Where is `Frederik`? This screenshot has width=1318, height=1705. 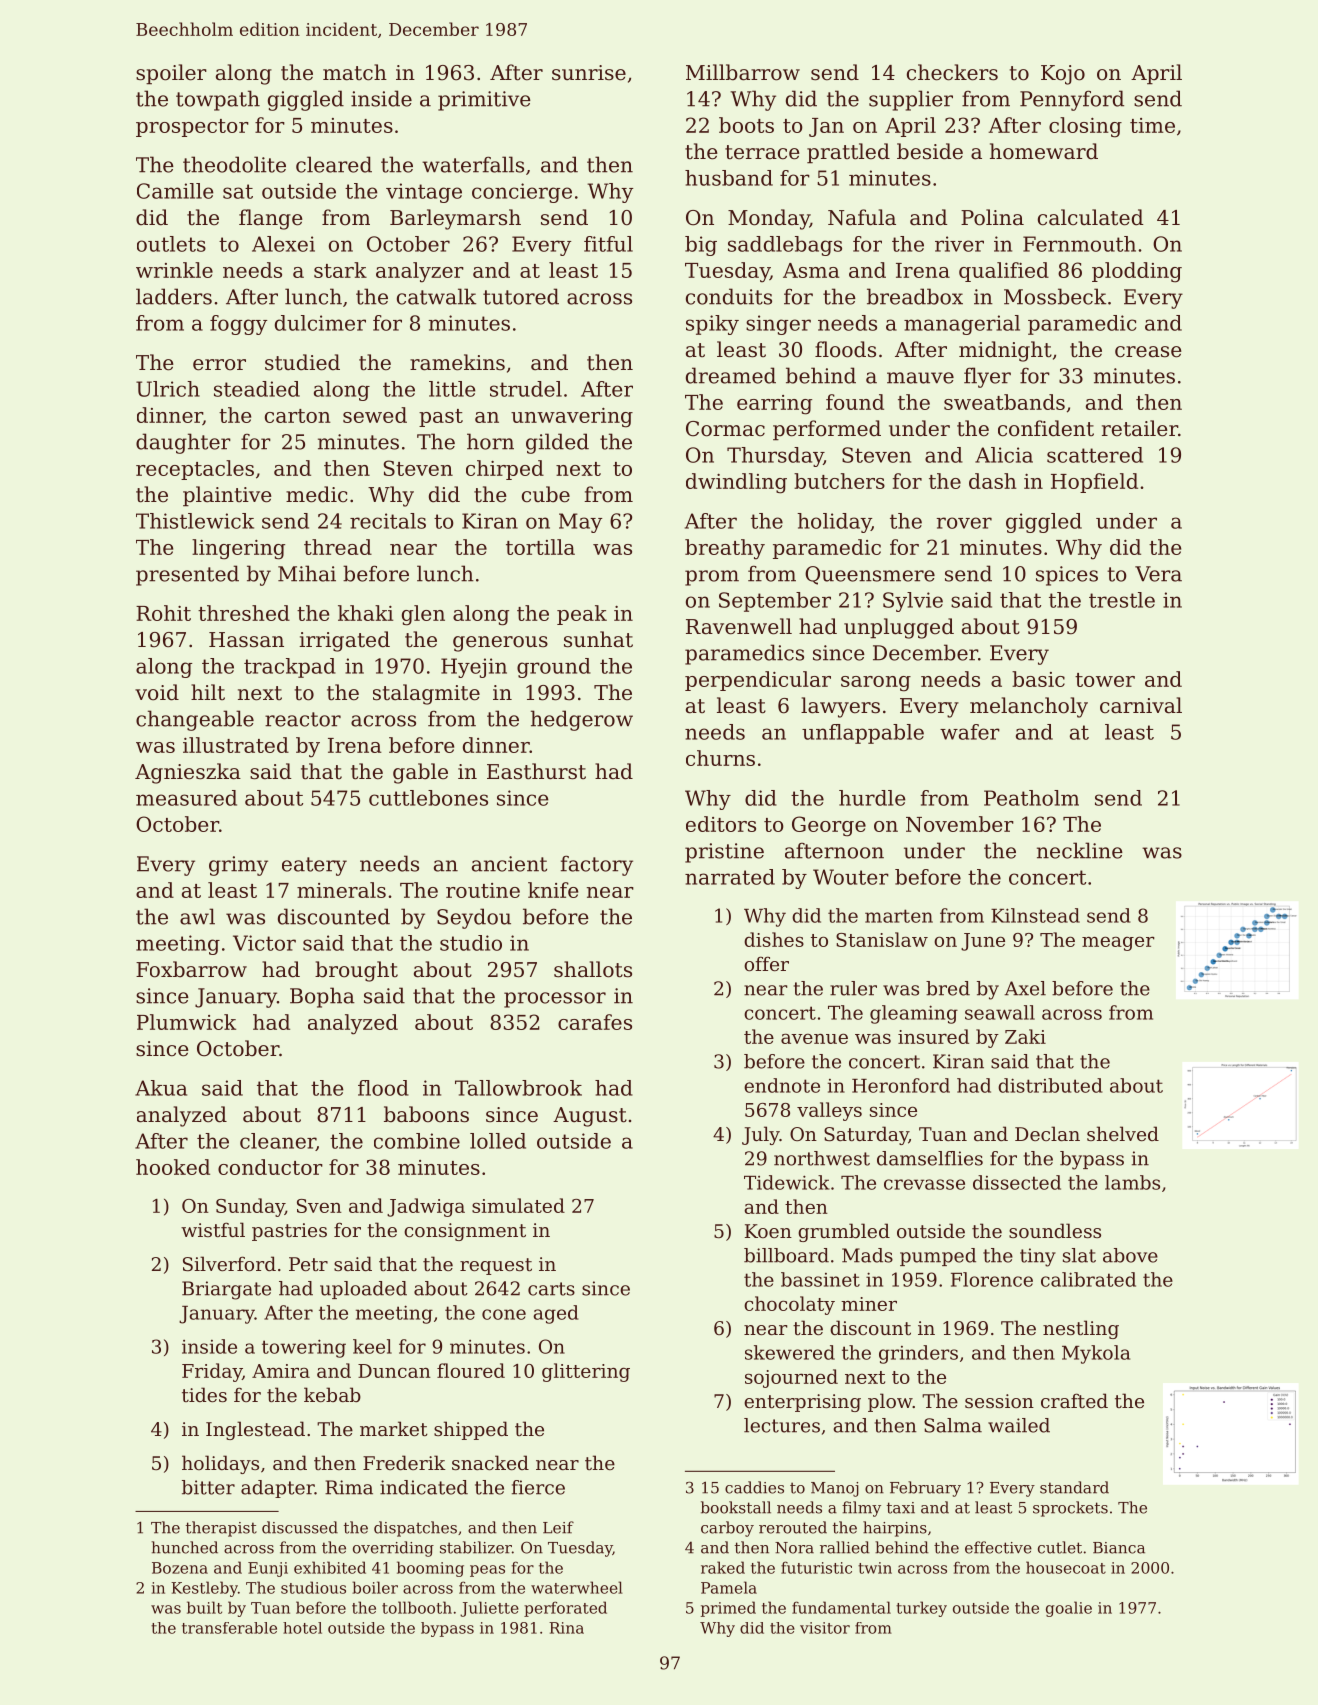
Frederik is located at coordinates (404, 1462).
